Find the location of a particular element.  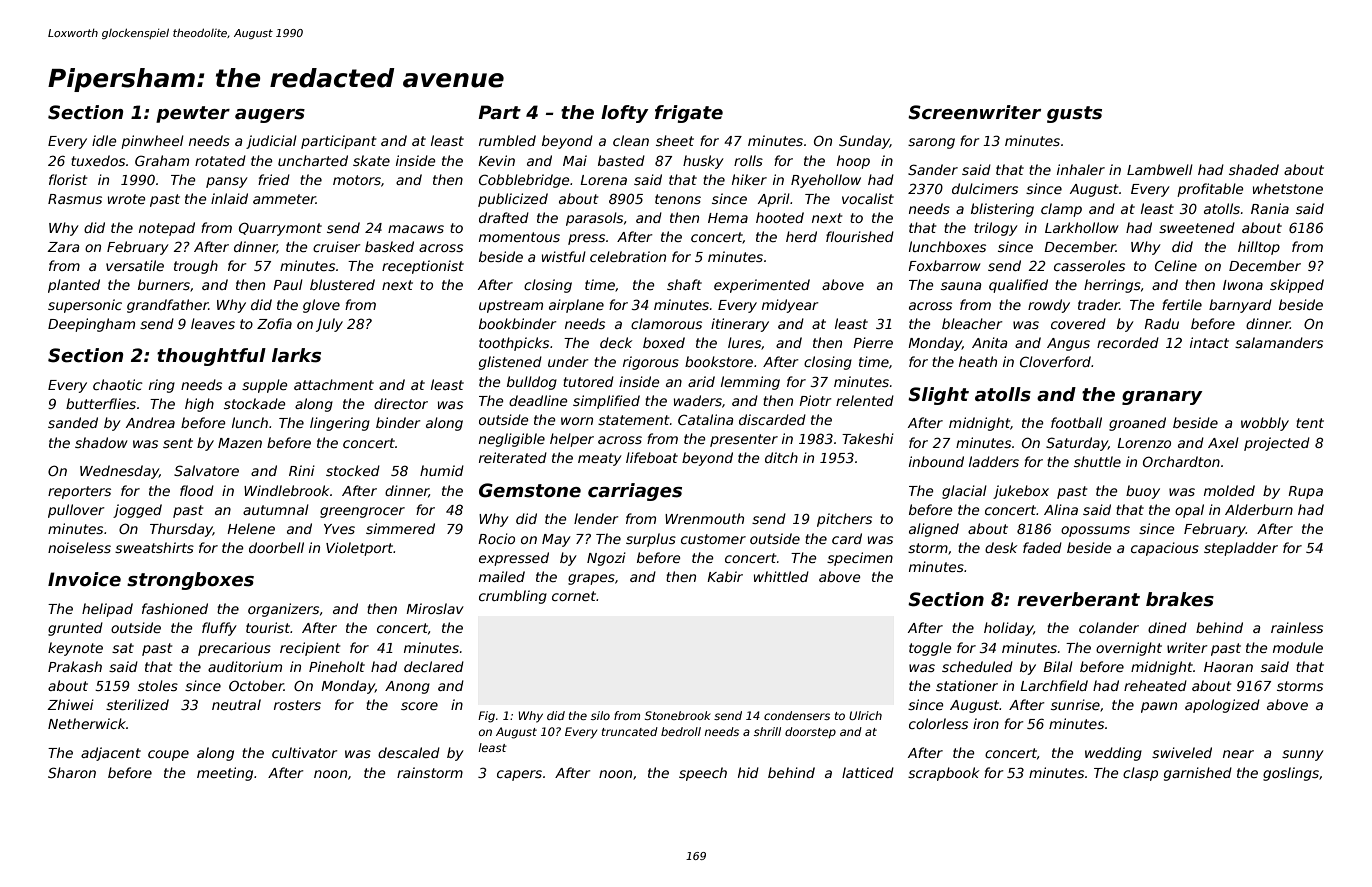

clamorous is located at coordinates (666, 323).
